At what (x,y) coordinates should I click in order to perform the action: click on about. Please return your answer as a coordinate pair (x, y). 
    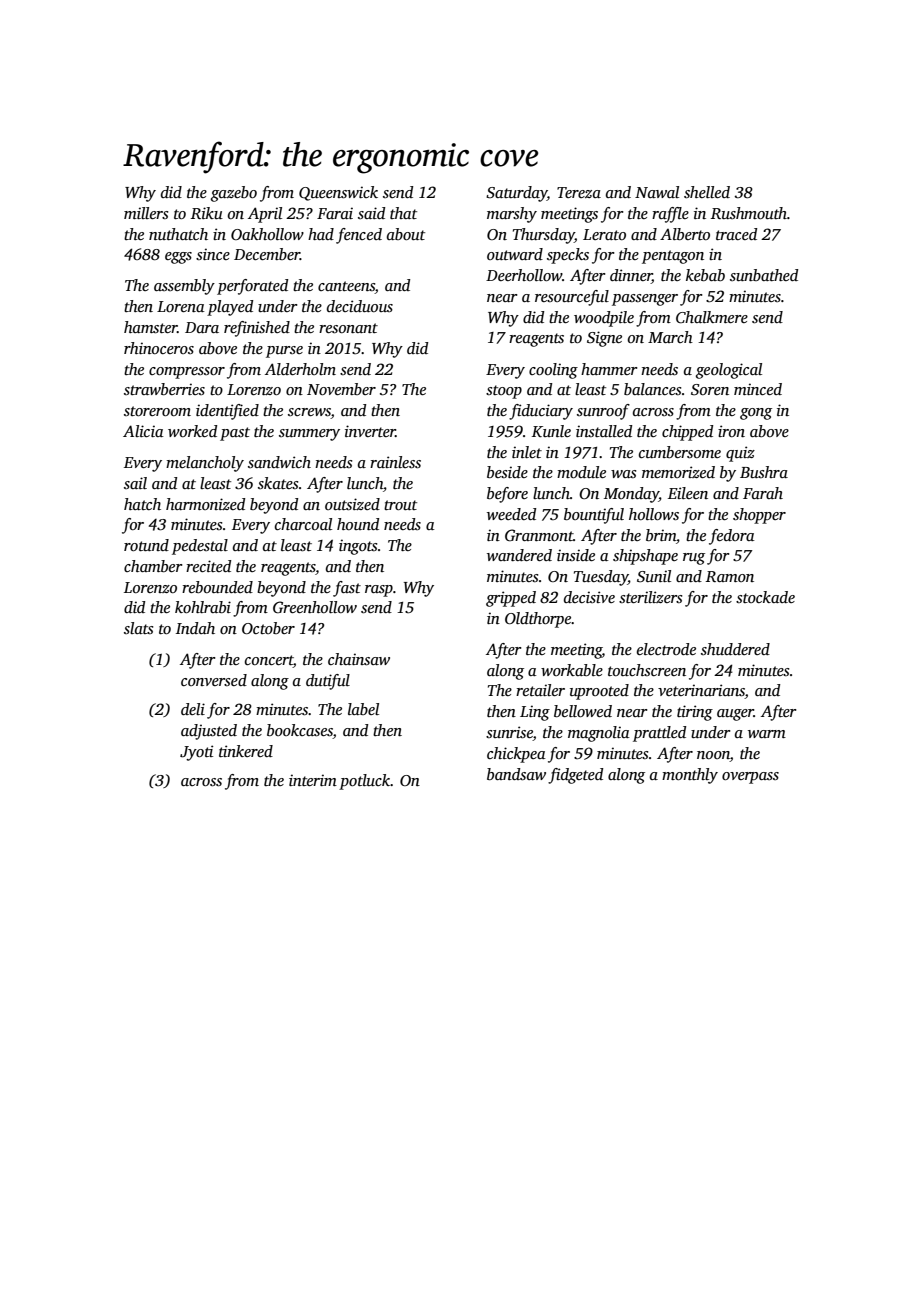
    Looking at the image, I should click on (406, 234).
